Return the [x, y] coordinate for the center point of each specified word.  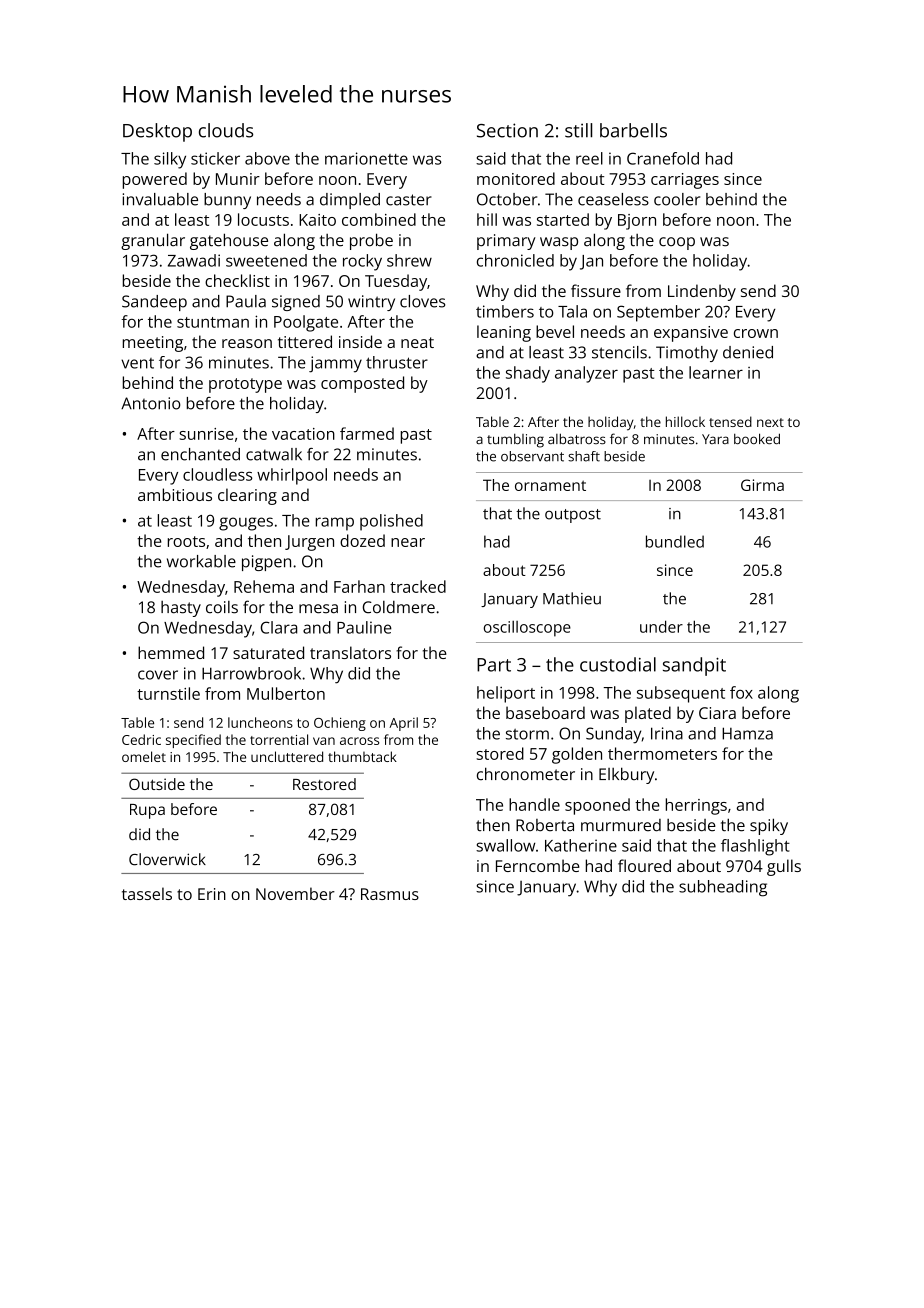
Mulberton [286, 693]
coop [677, 243]
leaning [504, 333]
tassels [147, 893]
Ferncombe [538, 865]
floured [644, 865]
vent [137, 363]
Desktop [157, 132]
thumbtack [362, 756]
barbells [633, 130]
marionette [366, 158]
